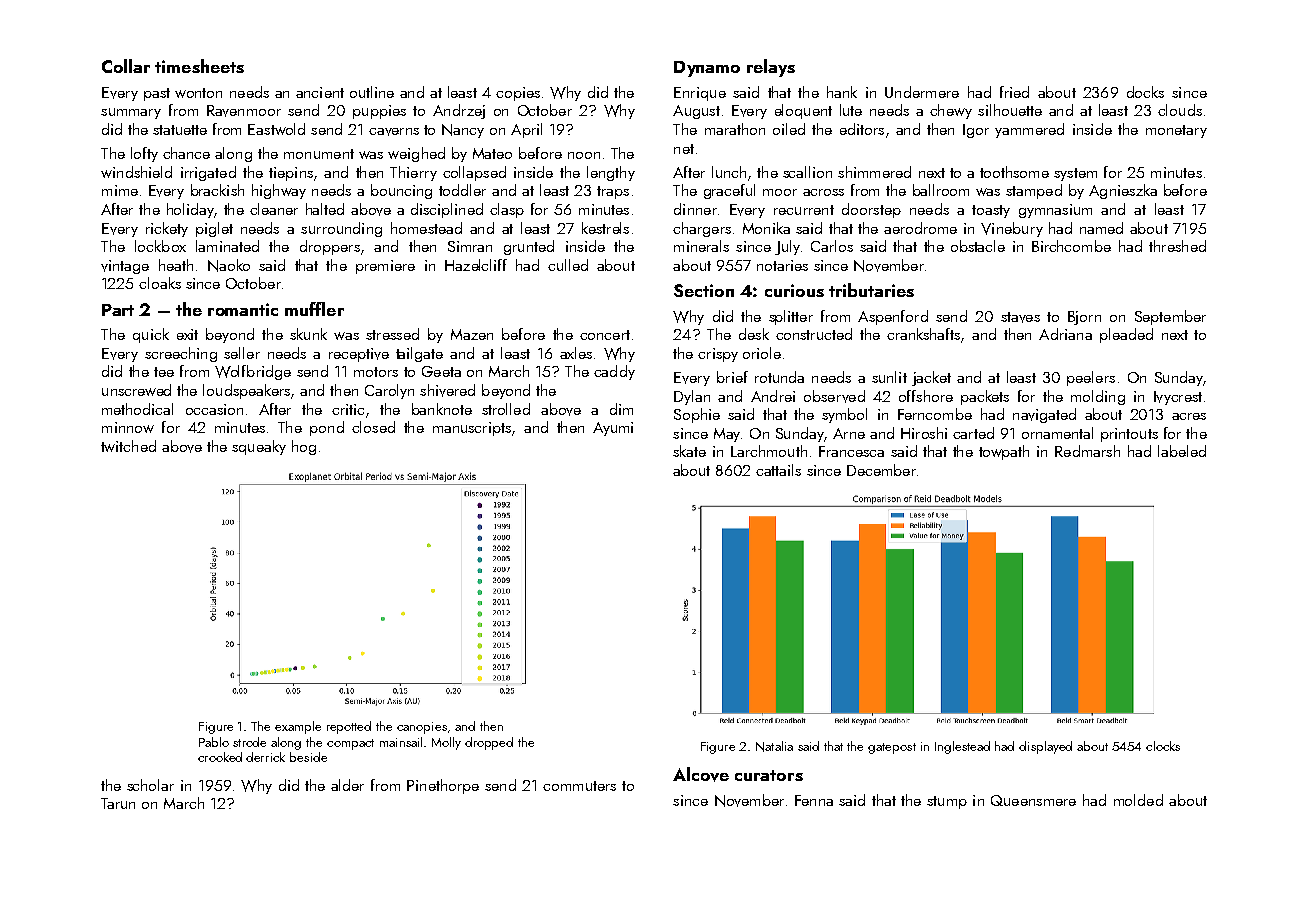  What do you see at coordinates (443, 786) in the screenshot?
I see `Pinethorpe` at bounding box center [443, 786].
